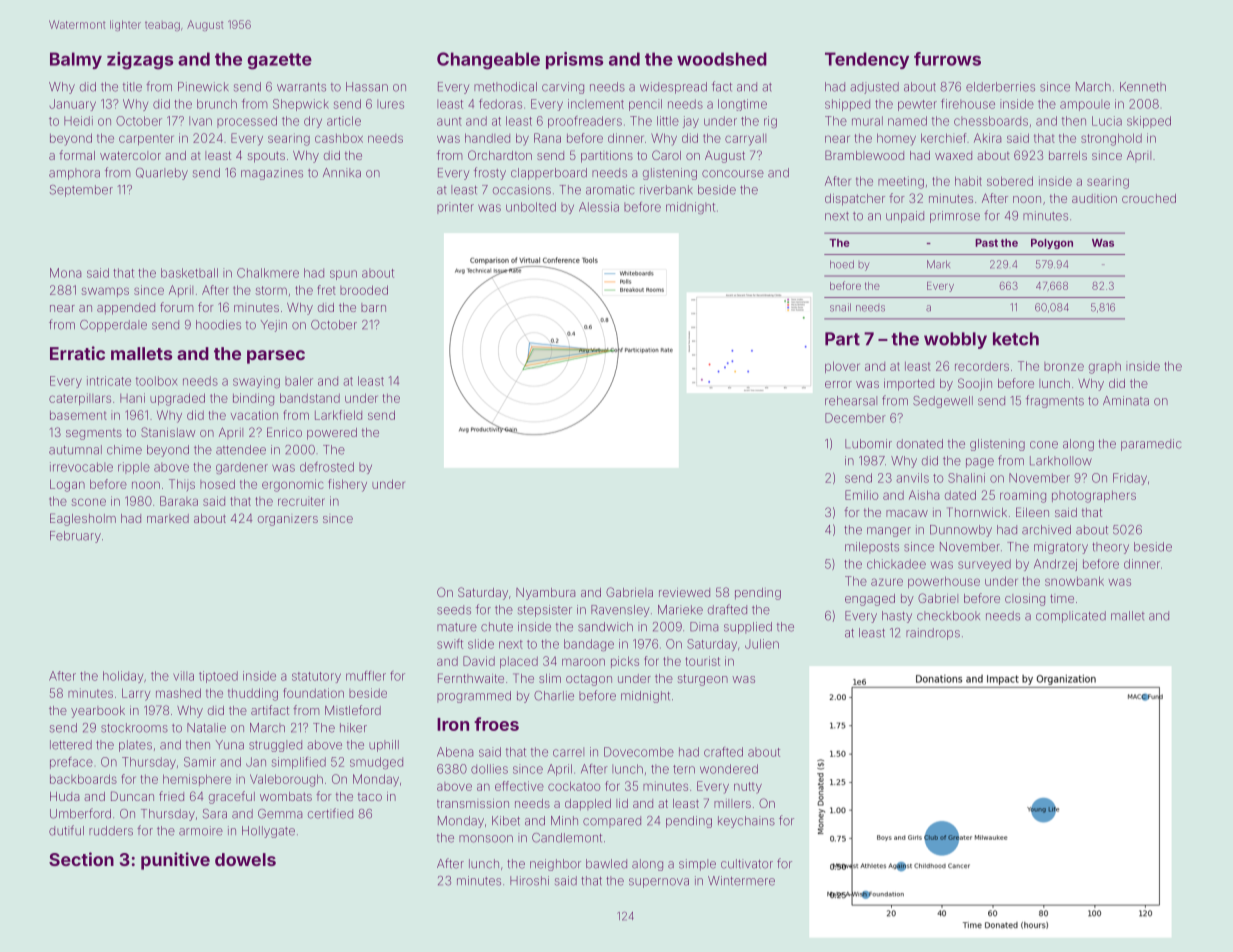  I want to click on frosty, so click(490, 173).
